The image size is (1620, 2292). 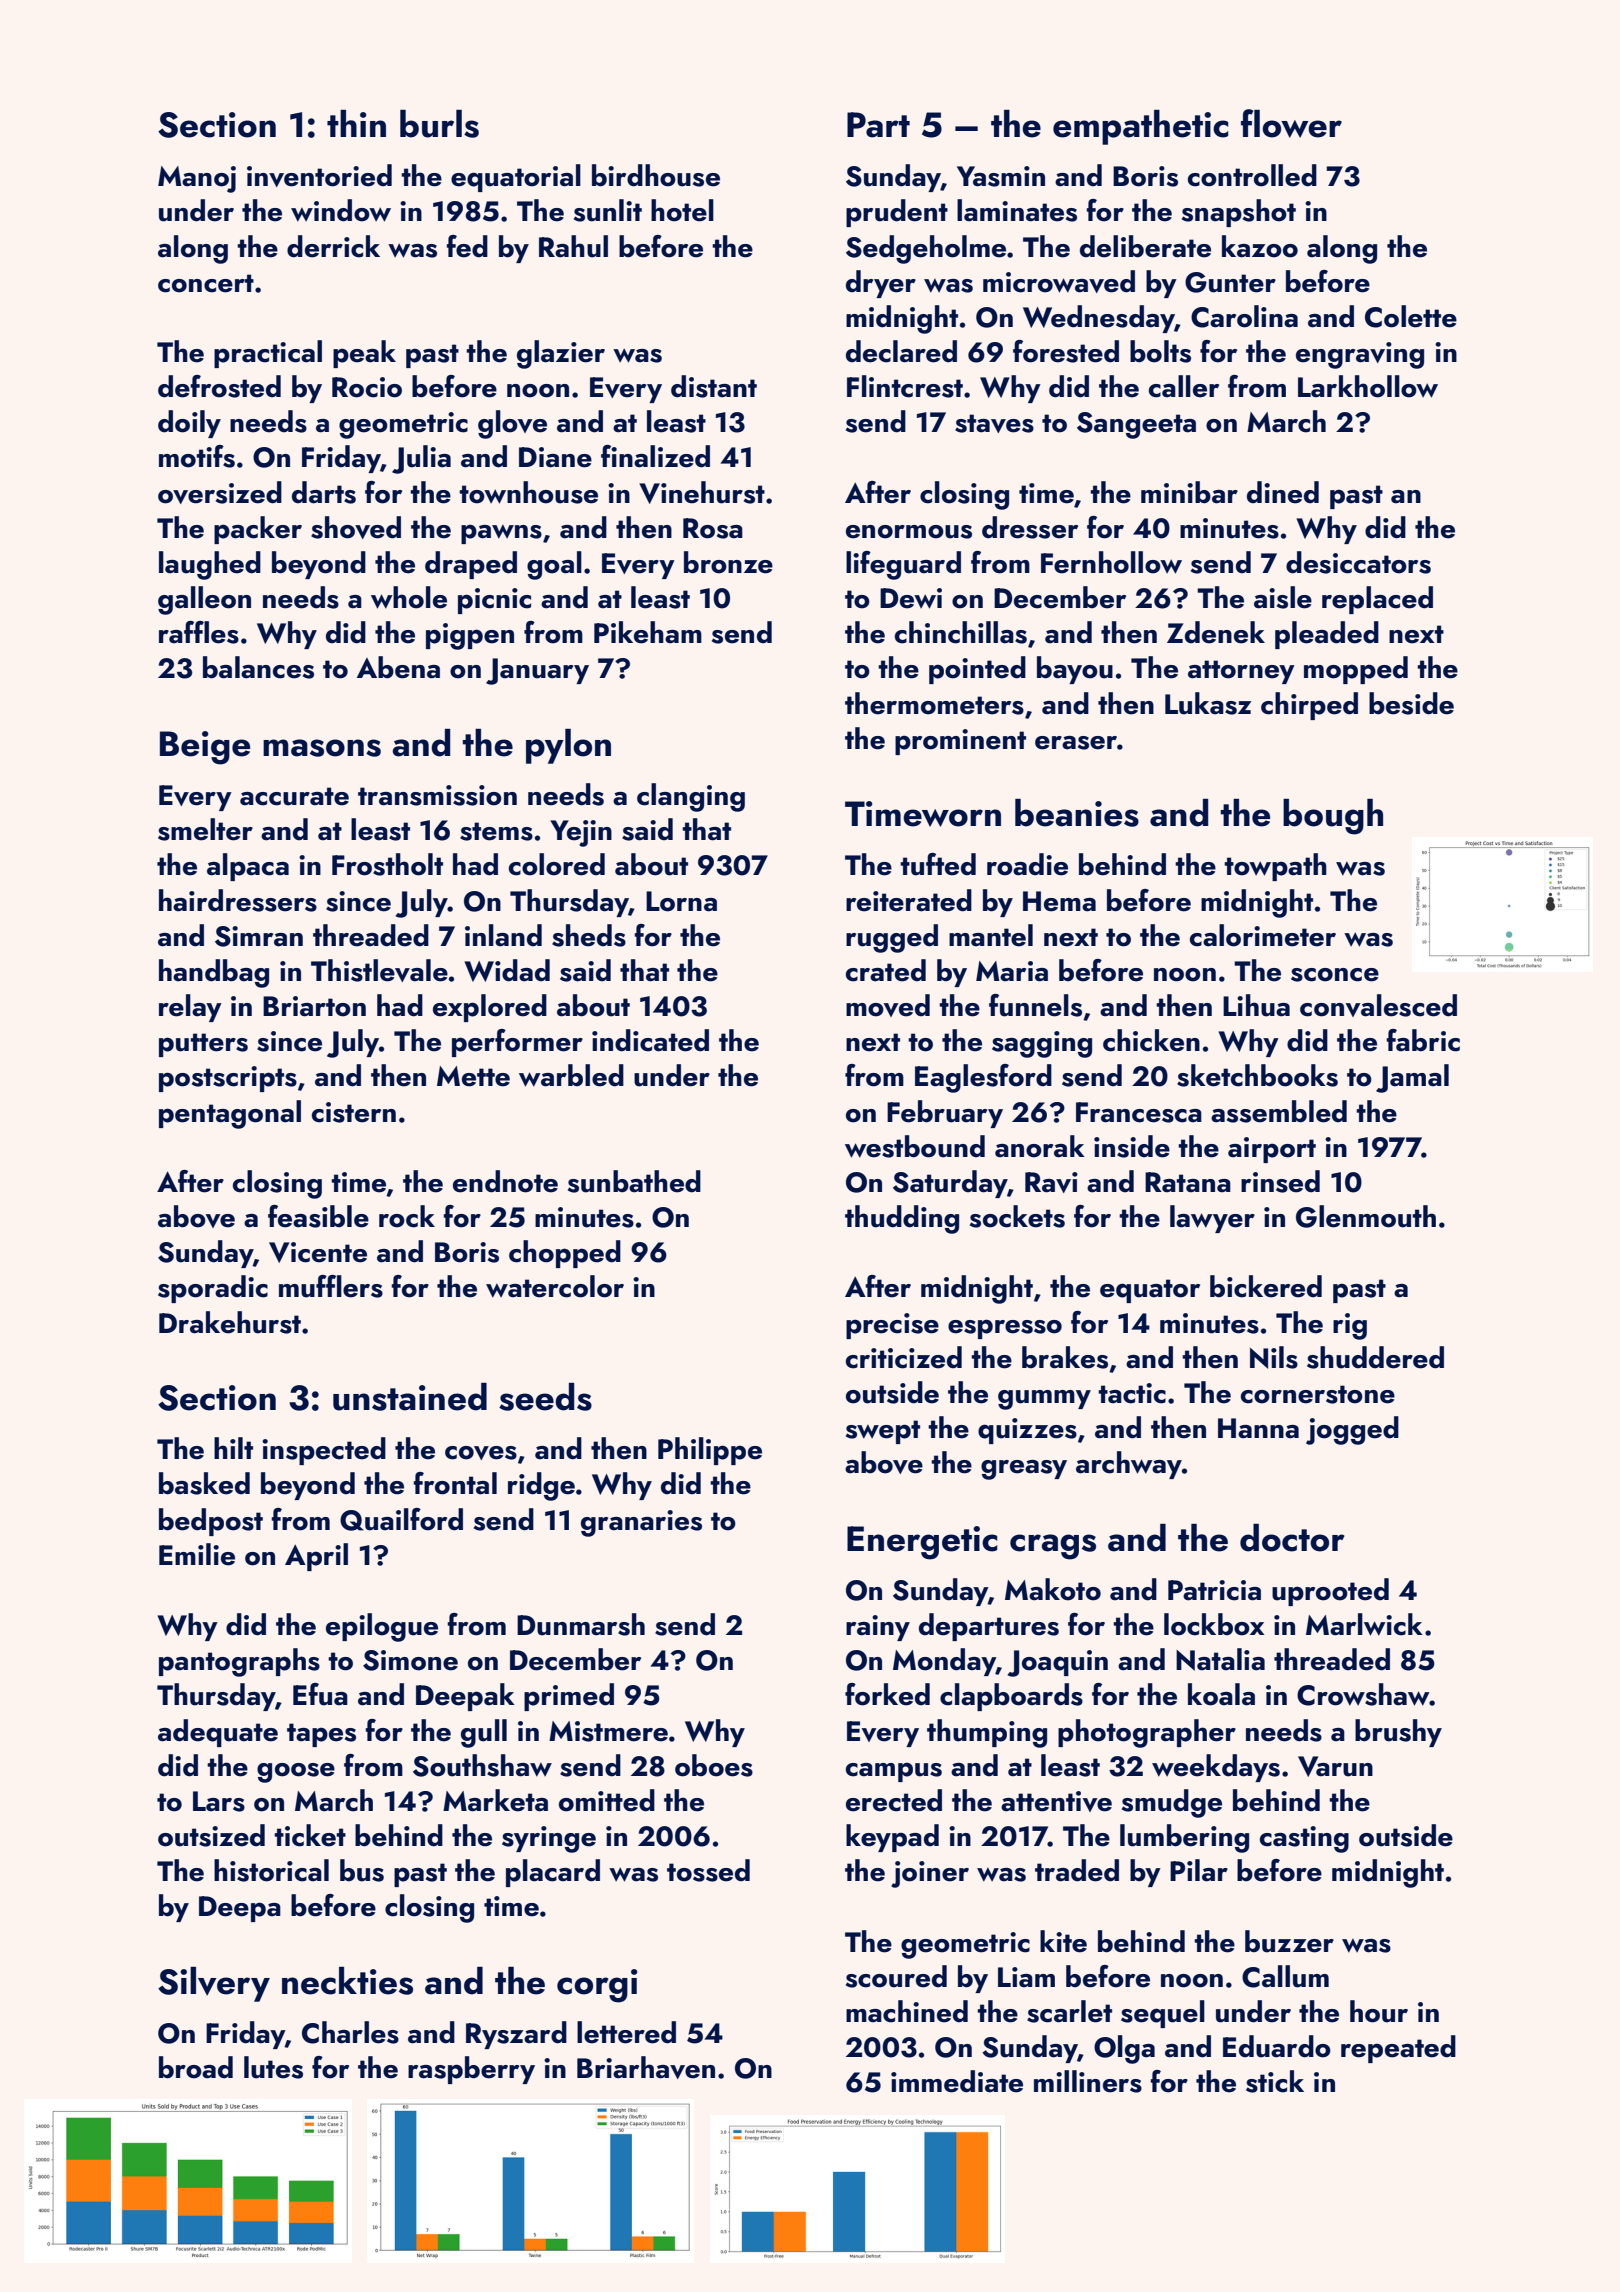 I want to click on controlled, so click(x=1252, y=175).
